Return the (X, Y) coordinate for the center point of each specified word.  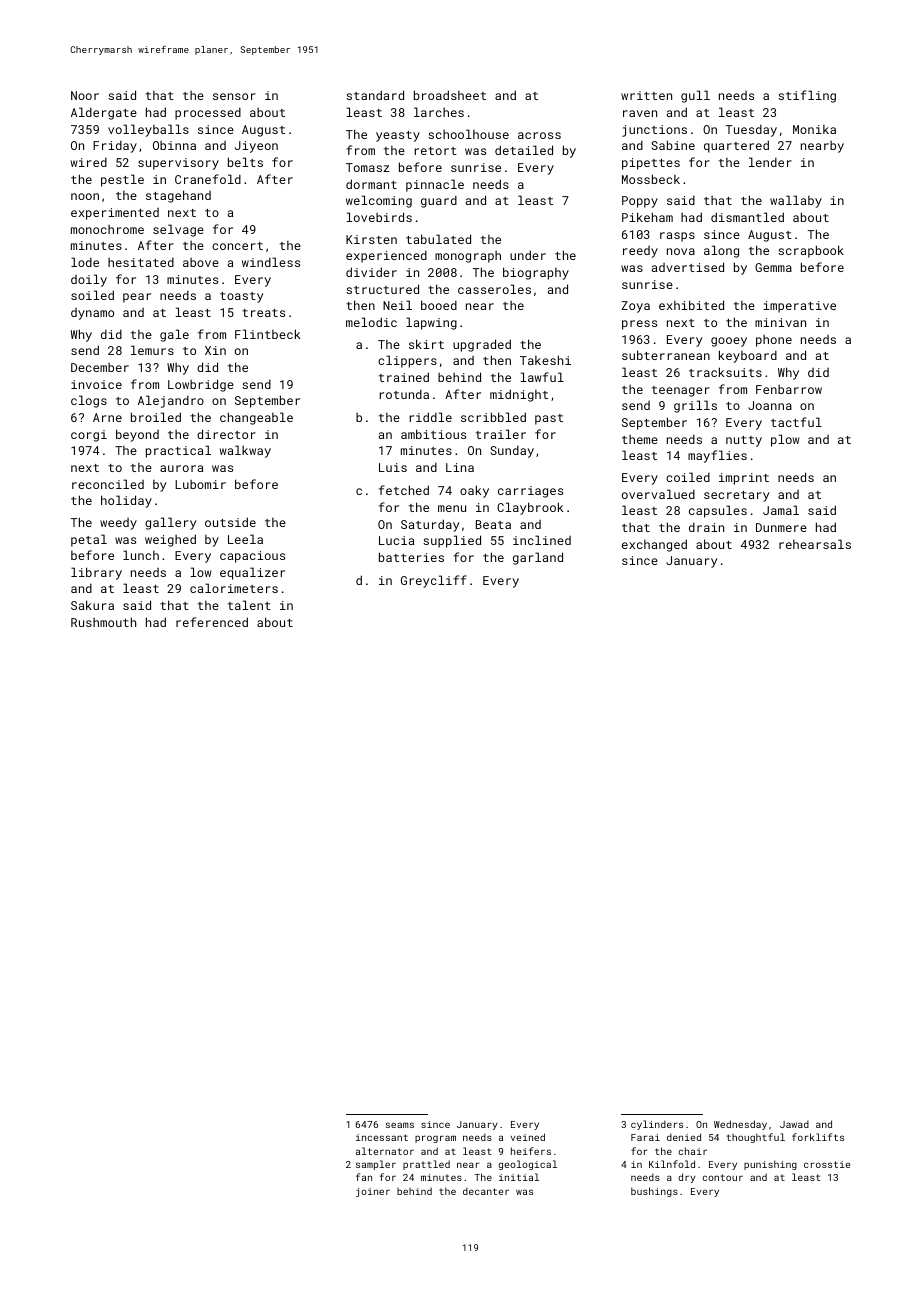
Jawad (794, 1124)
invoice (96, 384)
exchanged (654, 545)
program (435, 1139)
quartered (736, 146)
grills (695, 406)
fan (364, 1177)
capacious (252, 557)
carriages (530, 492)
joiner (373, 1192)
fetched (404, 490)
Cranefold (208, 179)
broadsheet (450, 95)
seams (400, 1125)
